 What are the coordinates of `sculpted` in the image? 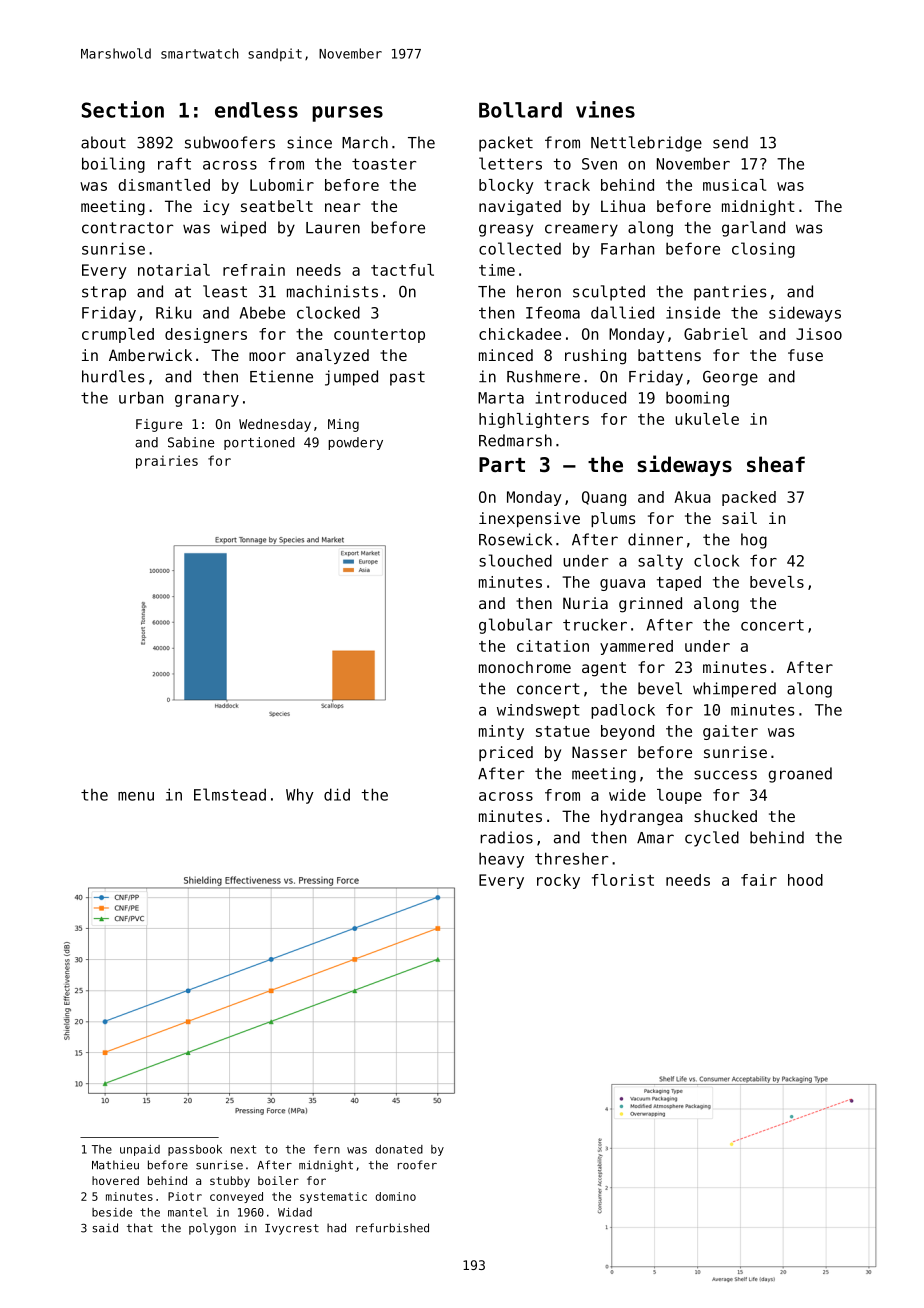 It's located at (609, 293).
